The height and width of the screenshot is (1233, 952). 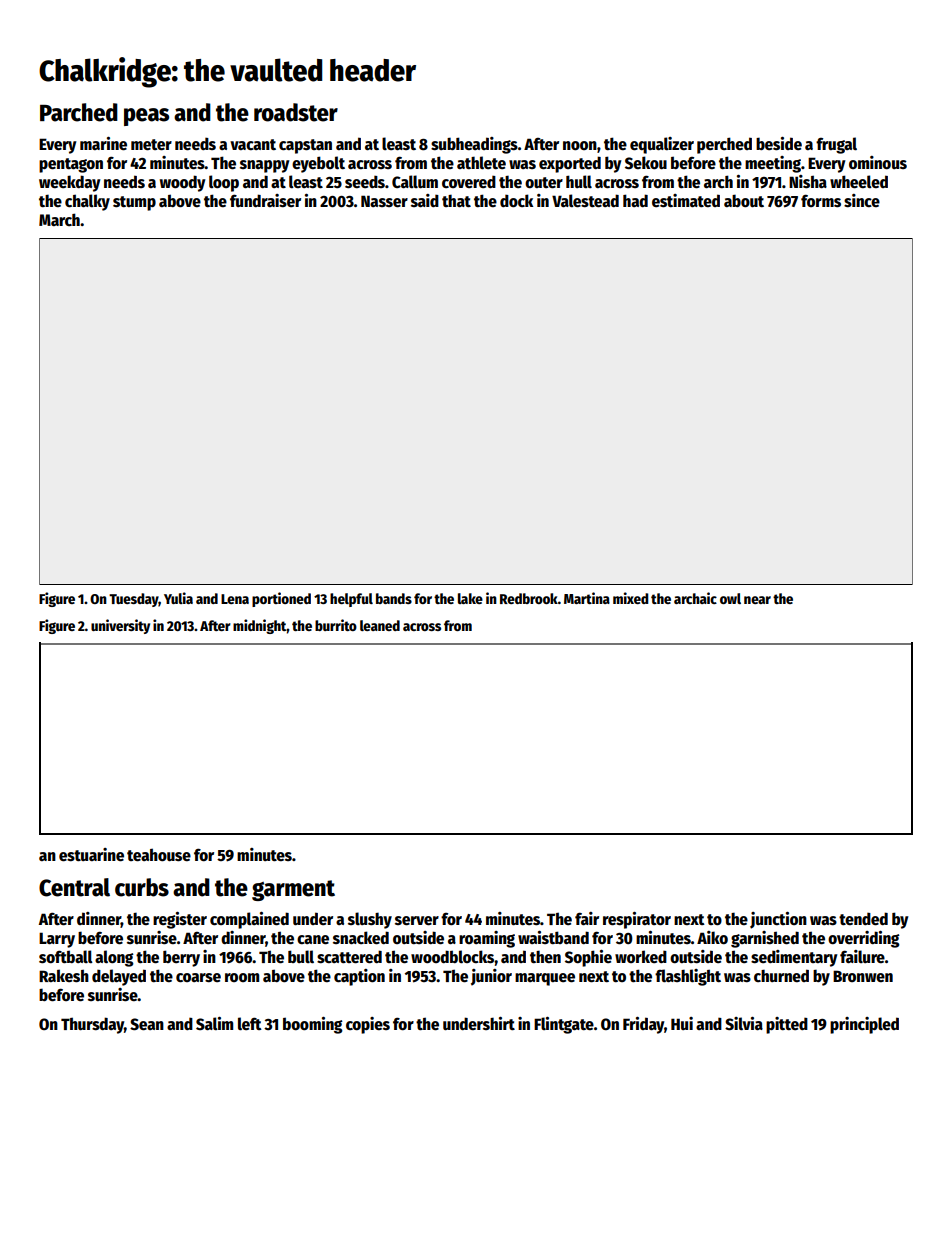 I want to click on subheadings, so click(x=474, y=145).
